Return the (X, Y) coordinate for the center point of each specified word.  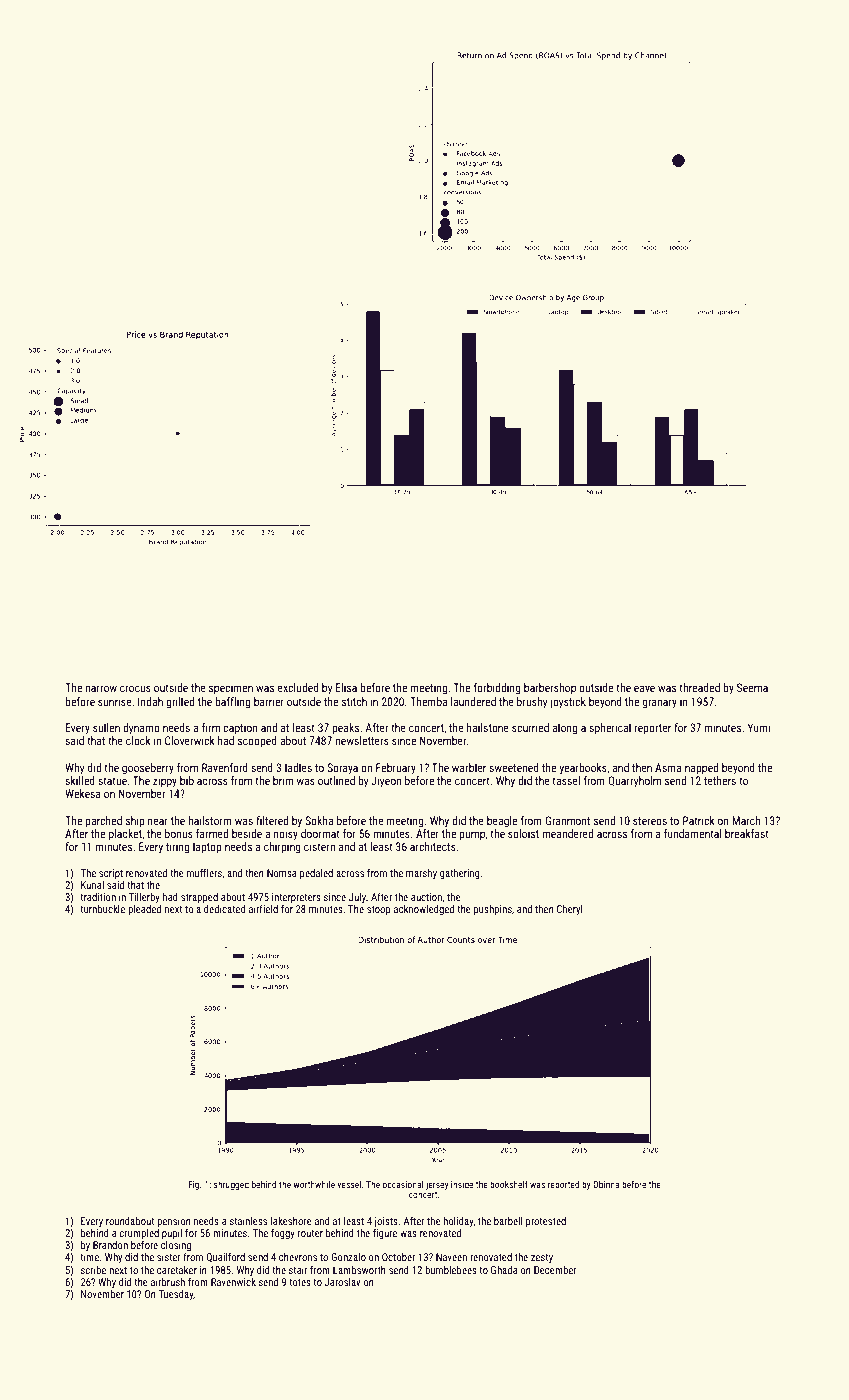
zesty (542, 1258)
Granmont (567, 820)
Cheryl (570, 910)
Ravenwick (233, 1282)
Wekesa (83, 793)
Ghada (504, 1270)
